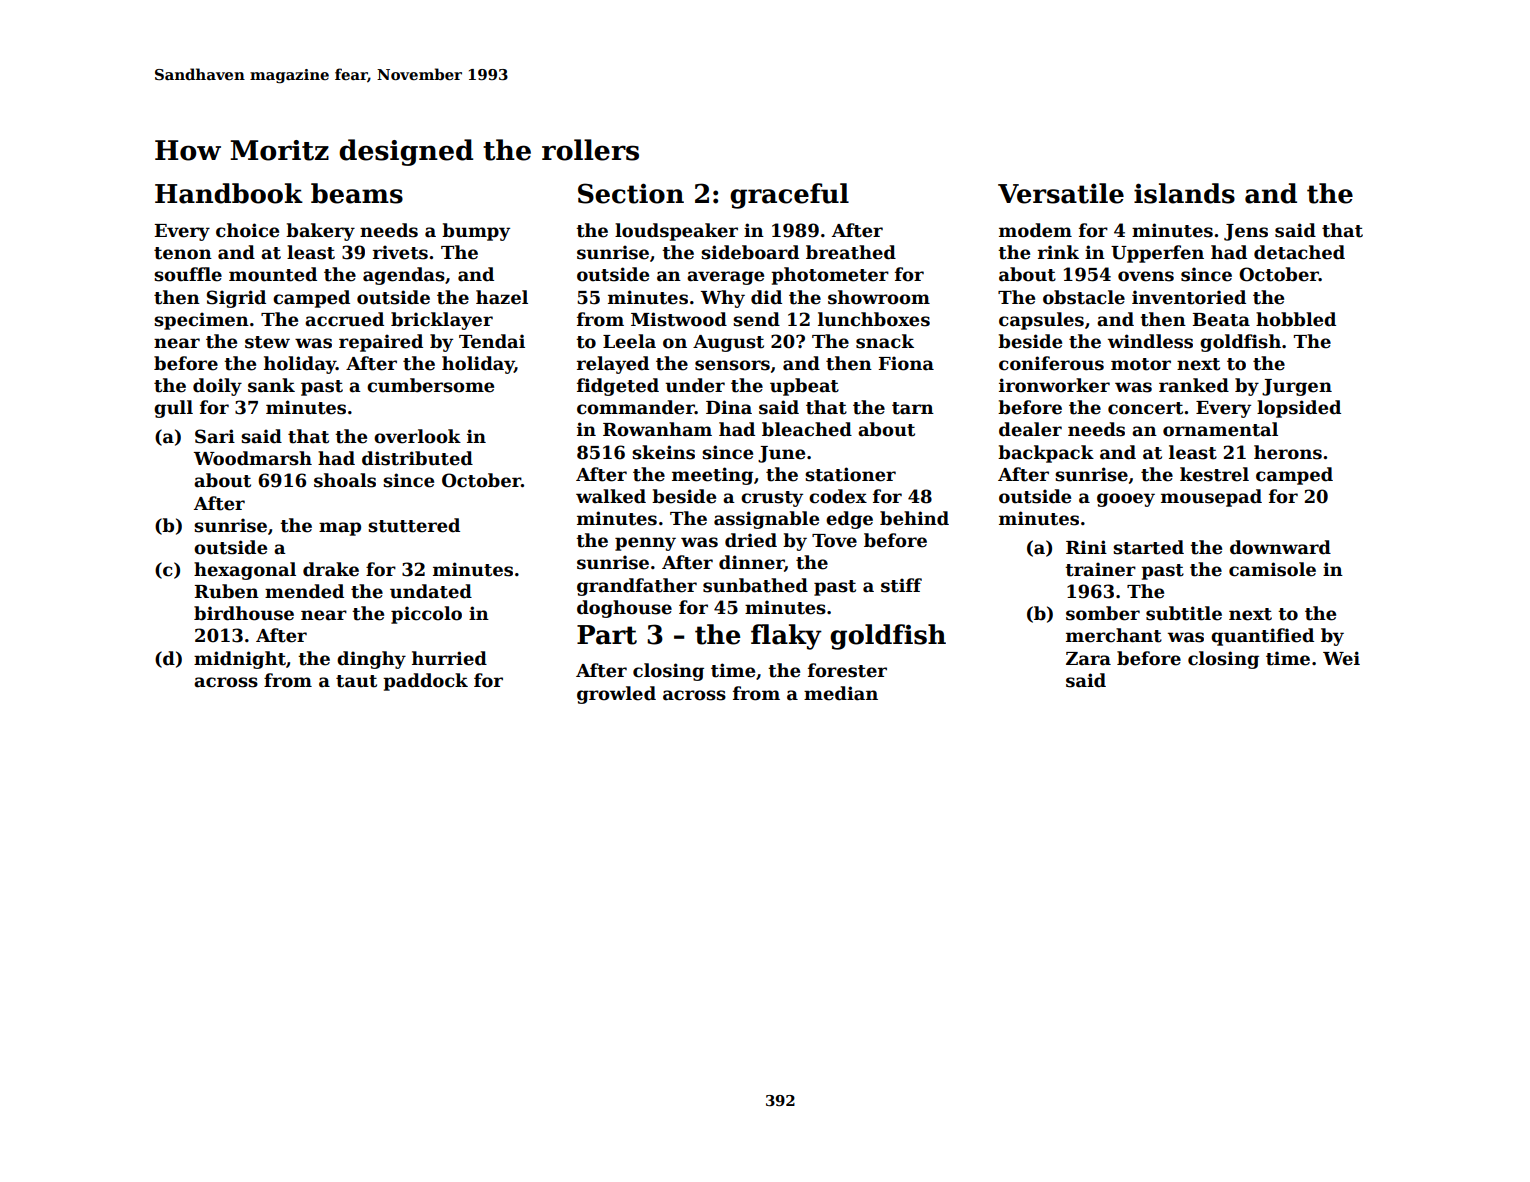 The width and height of the screenshot is (1530, 1182). What do you see at coordinates (417, 436) in the screenshot?
I see `overlook` at bounding box center [417, 436].
